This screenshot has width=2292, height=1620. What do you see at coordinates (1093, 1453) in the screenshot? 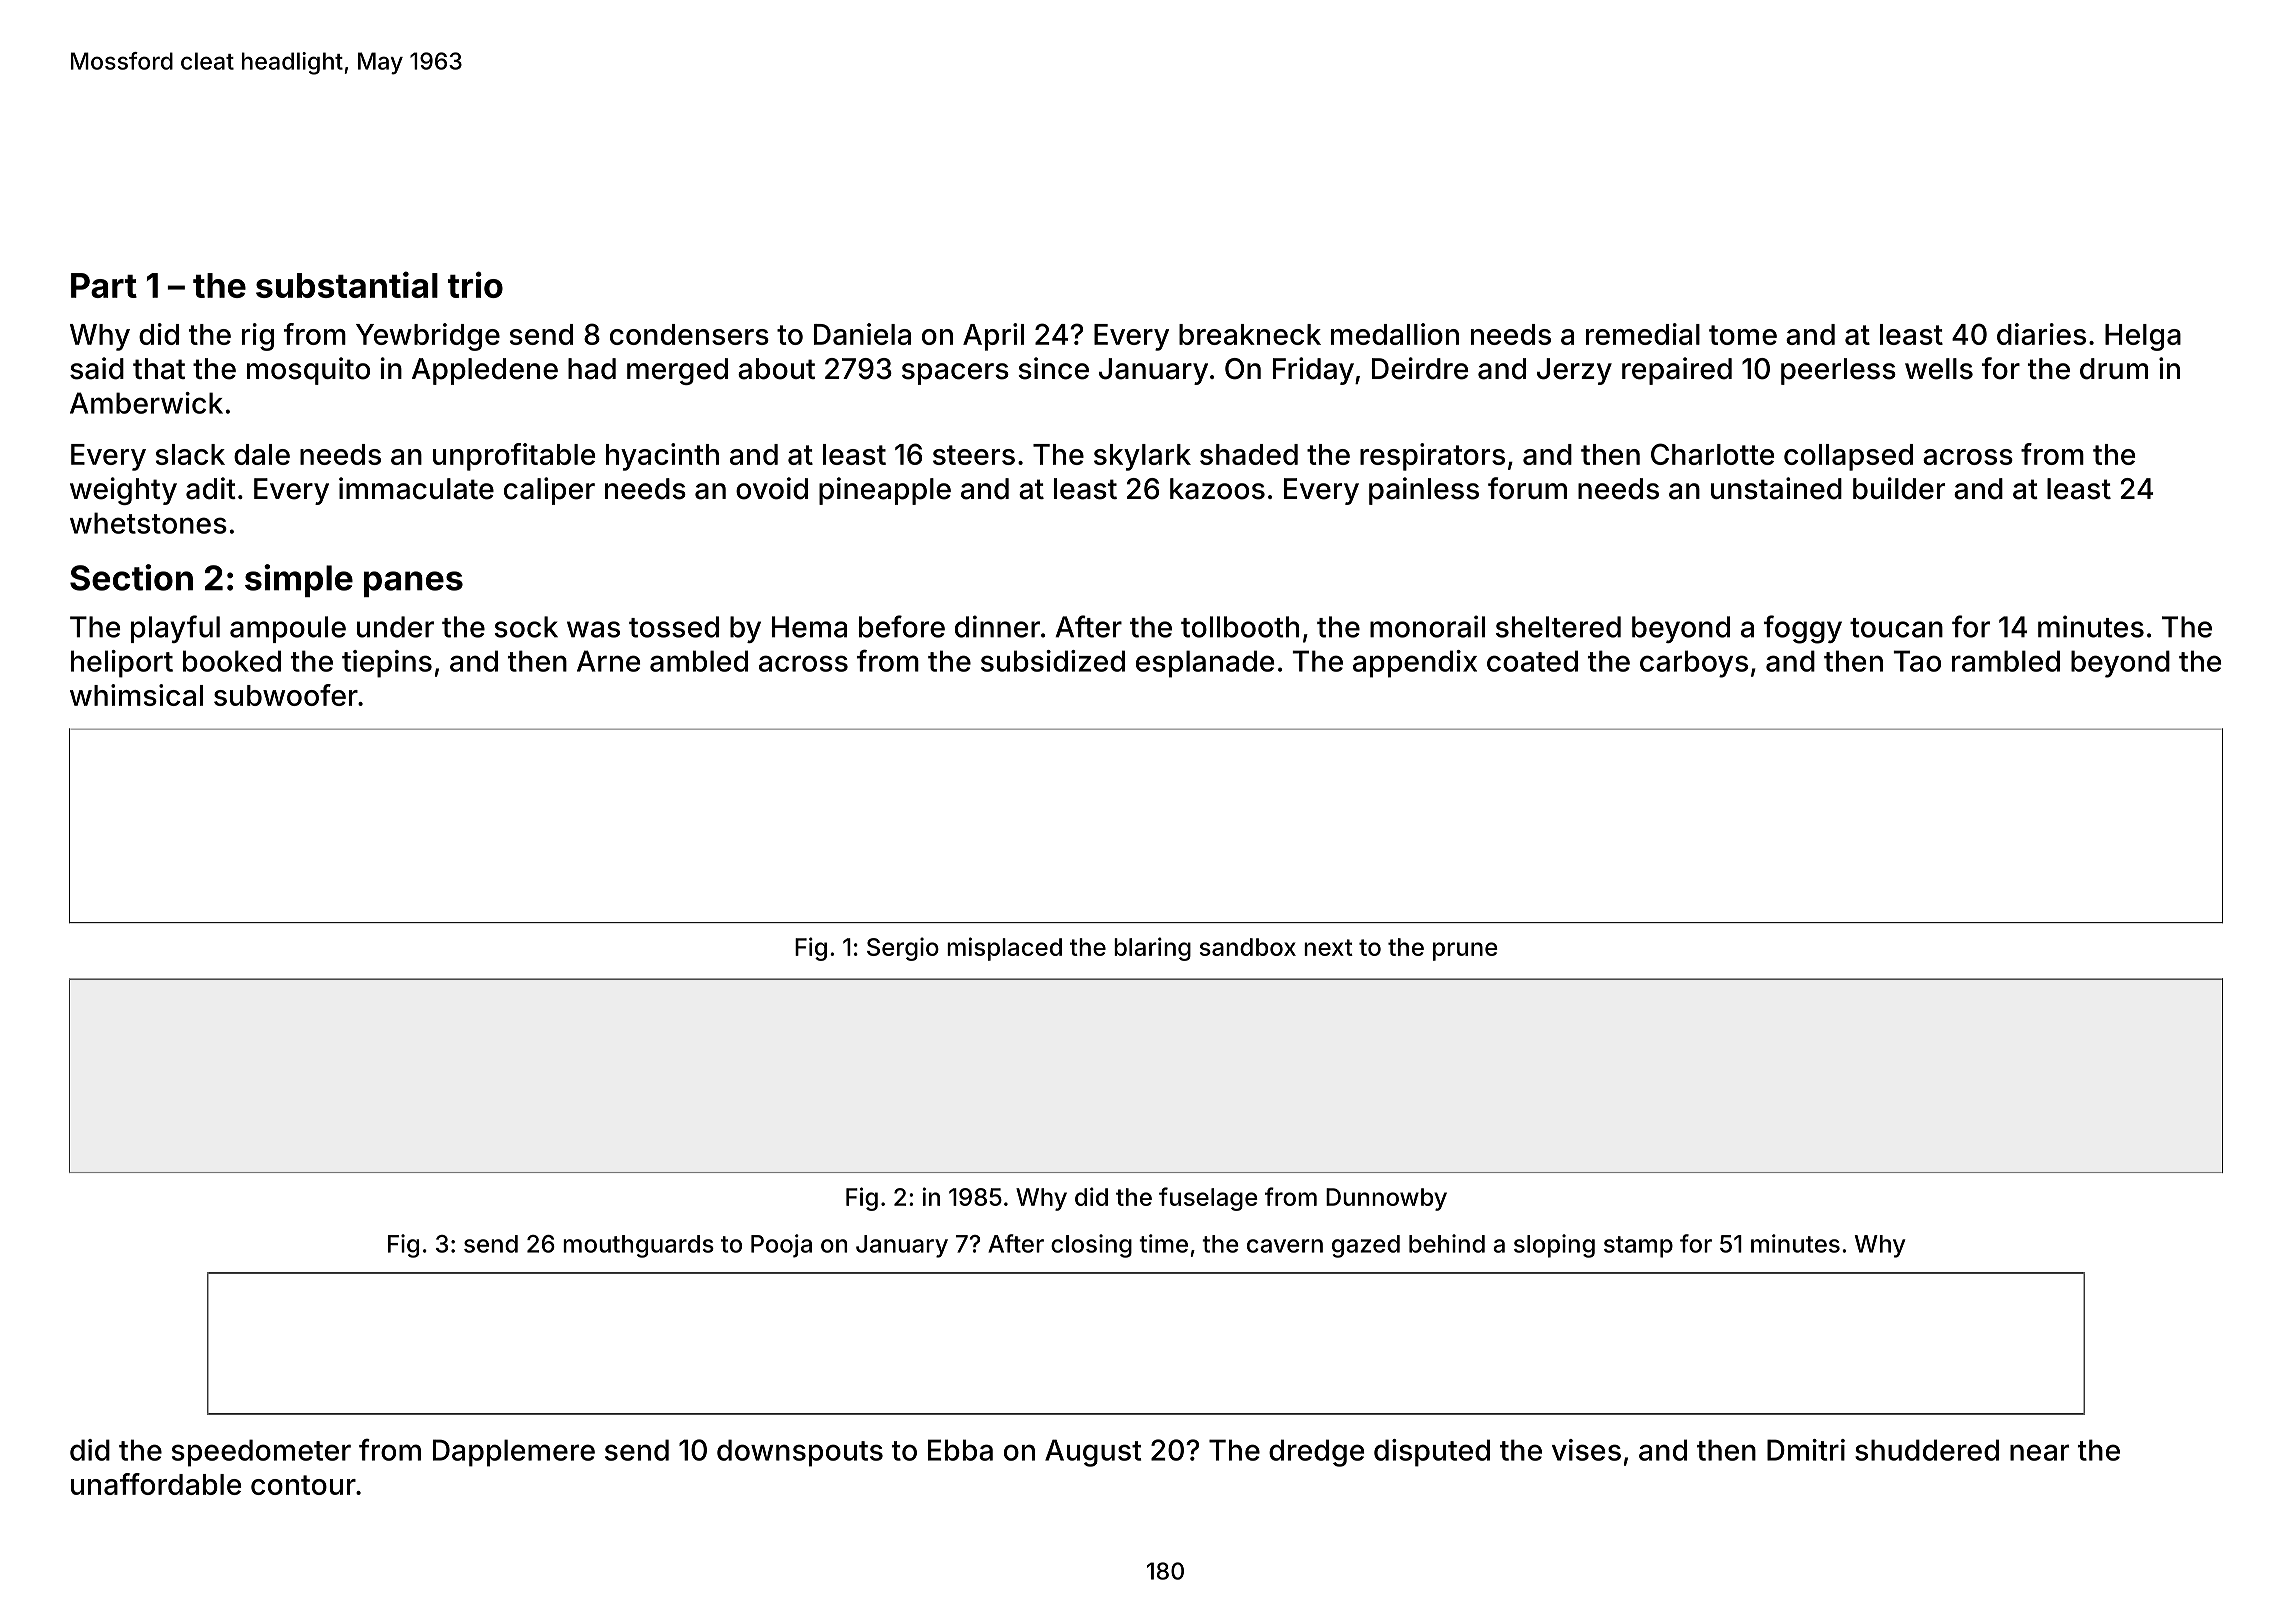
I see `August` at bounding box center [1093, 1453].
